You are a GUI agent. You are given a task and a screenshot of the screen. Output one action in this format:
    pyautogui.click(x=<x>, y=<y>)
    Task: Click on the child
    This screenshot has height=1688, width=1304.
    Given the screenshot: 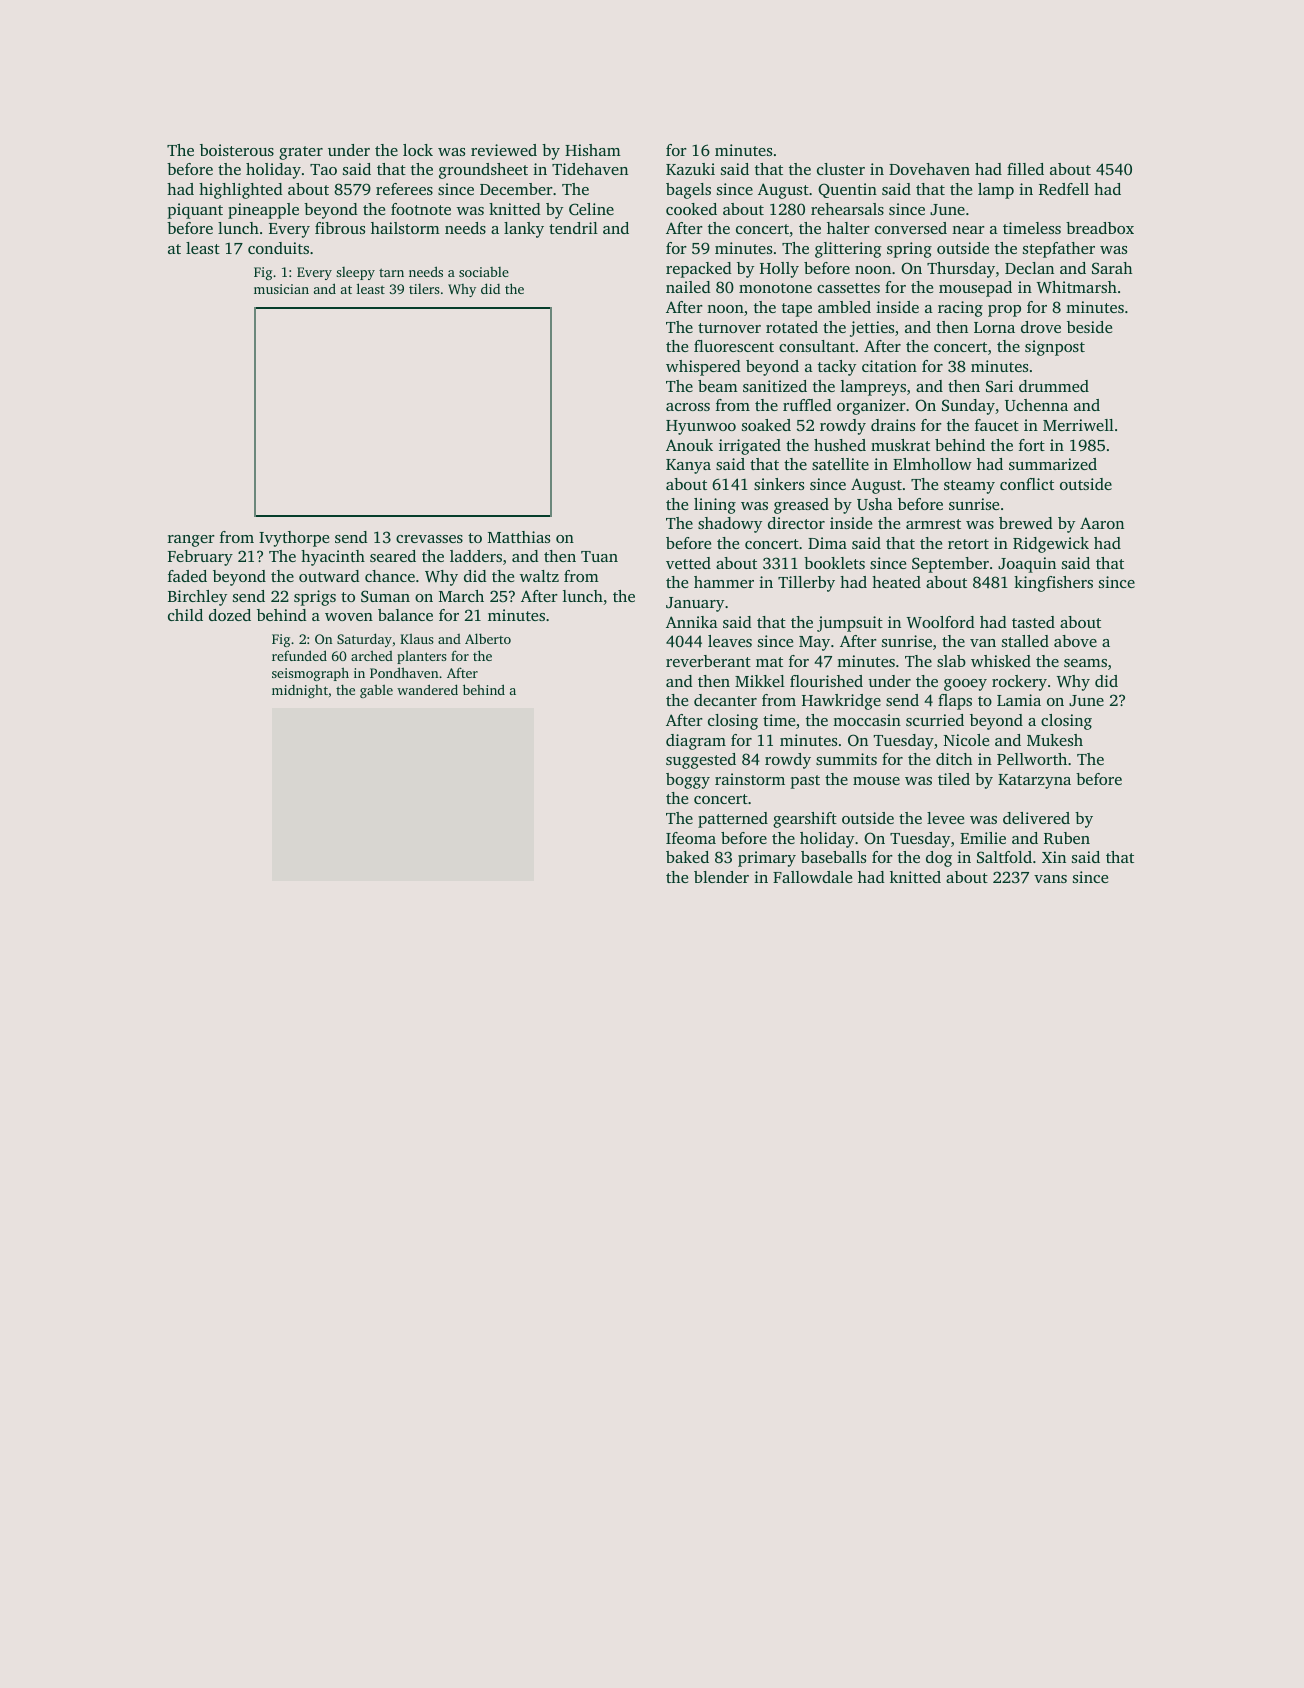 What is the action you would take?
    pyautogui.click(x=185, y=615)
